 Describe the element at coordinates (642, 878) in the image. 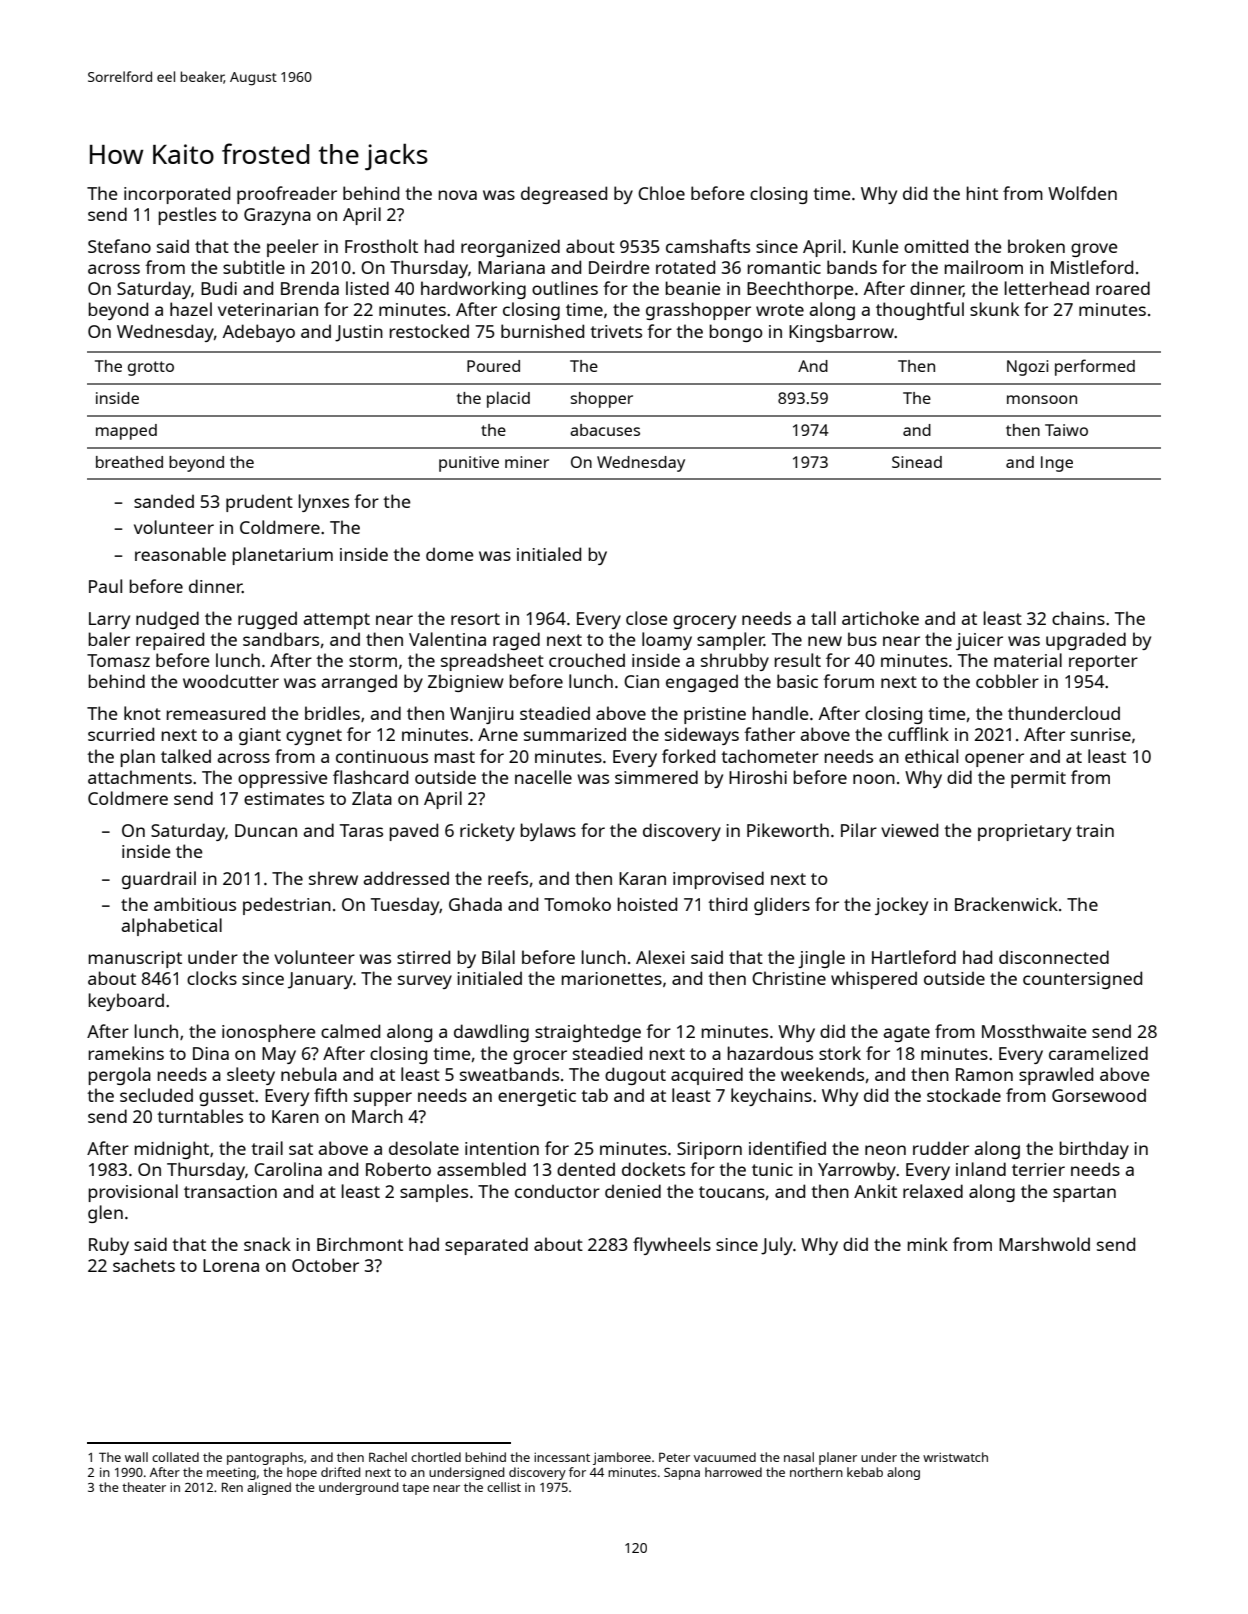

I see `Karan` at that location.
